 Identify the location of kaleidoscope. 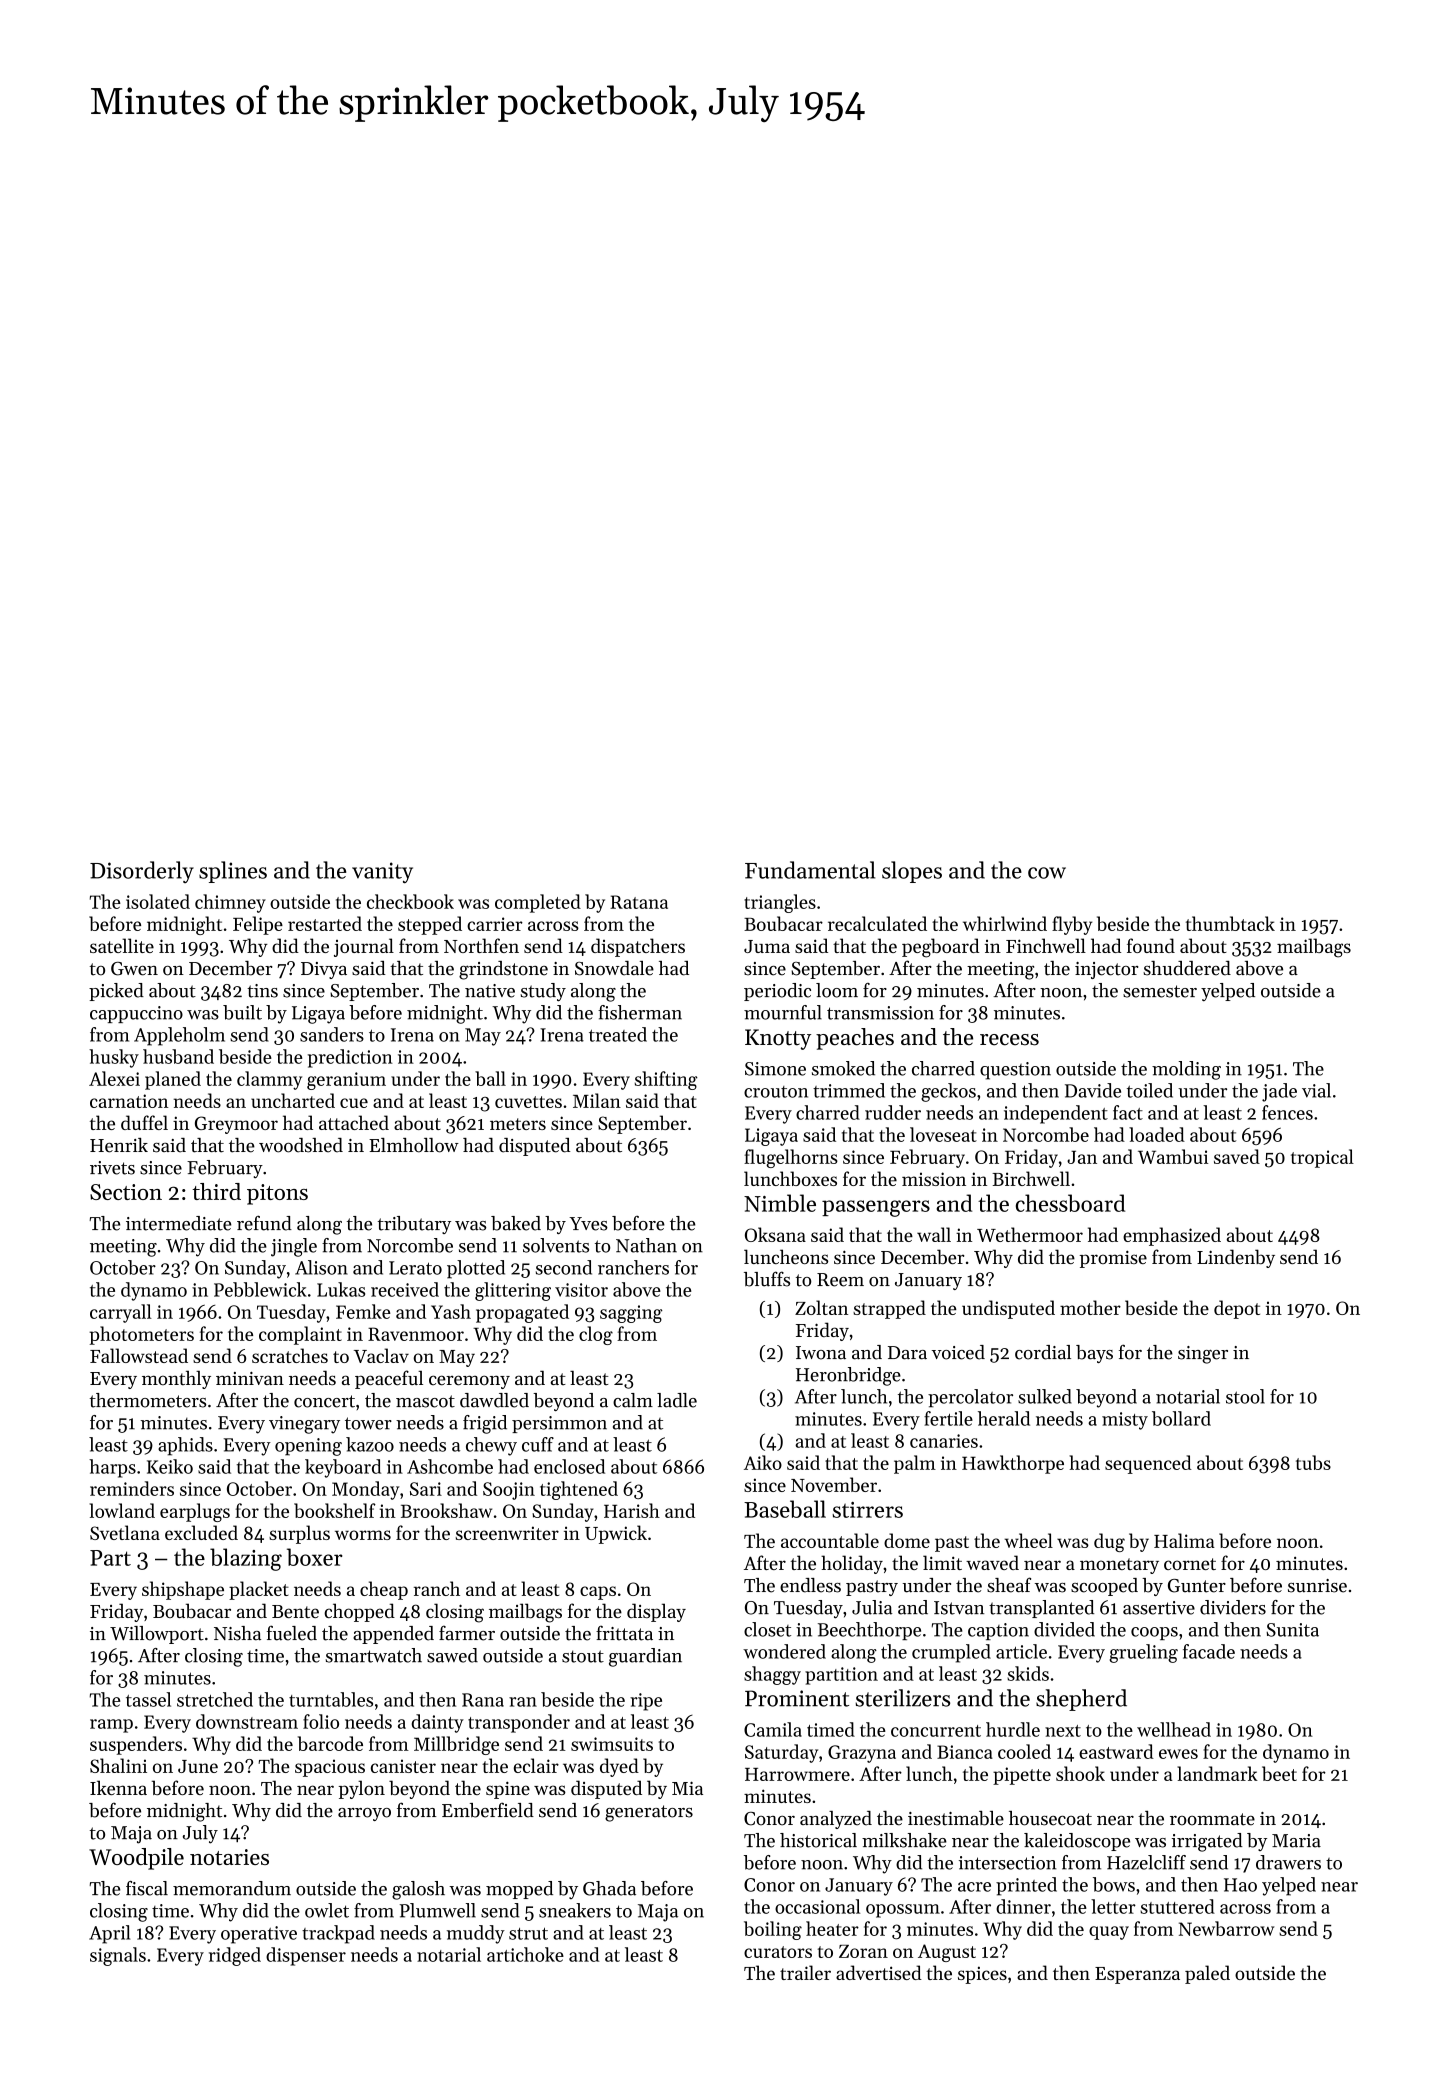
(1077, 1842).
